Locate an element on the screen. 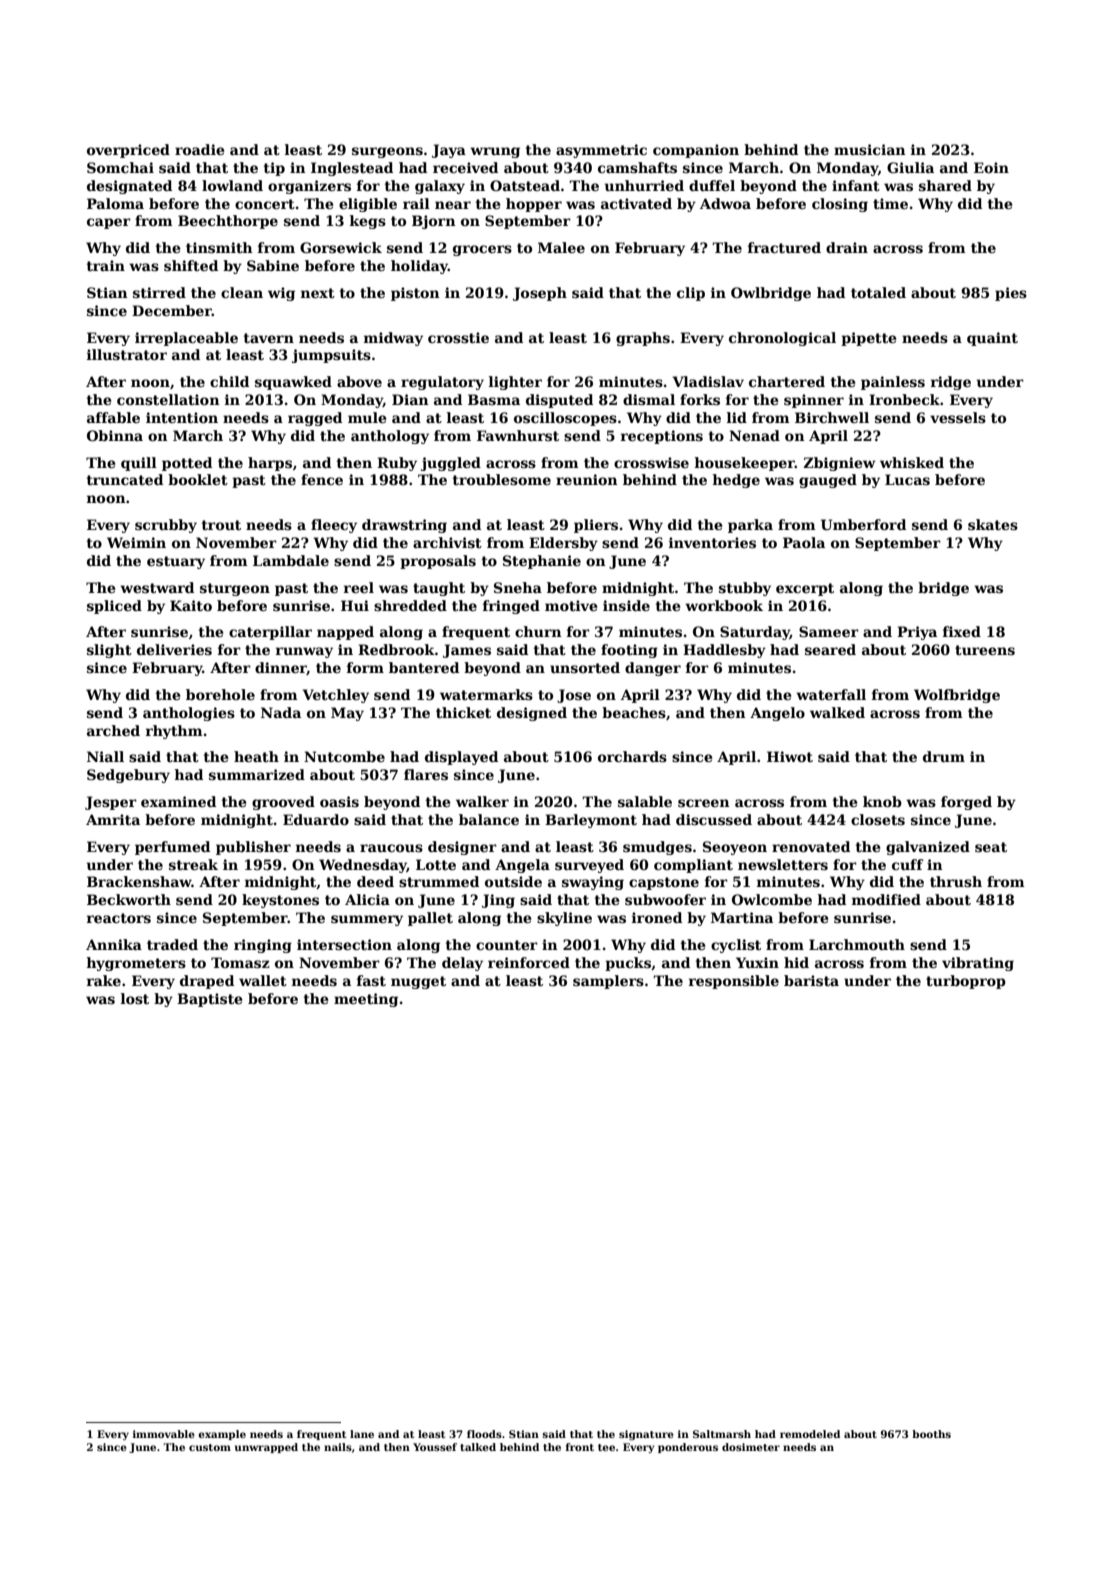 The image size is (1116, 1579). meeting is located at coordinates (366, 1000).
